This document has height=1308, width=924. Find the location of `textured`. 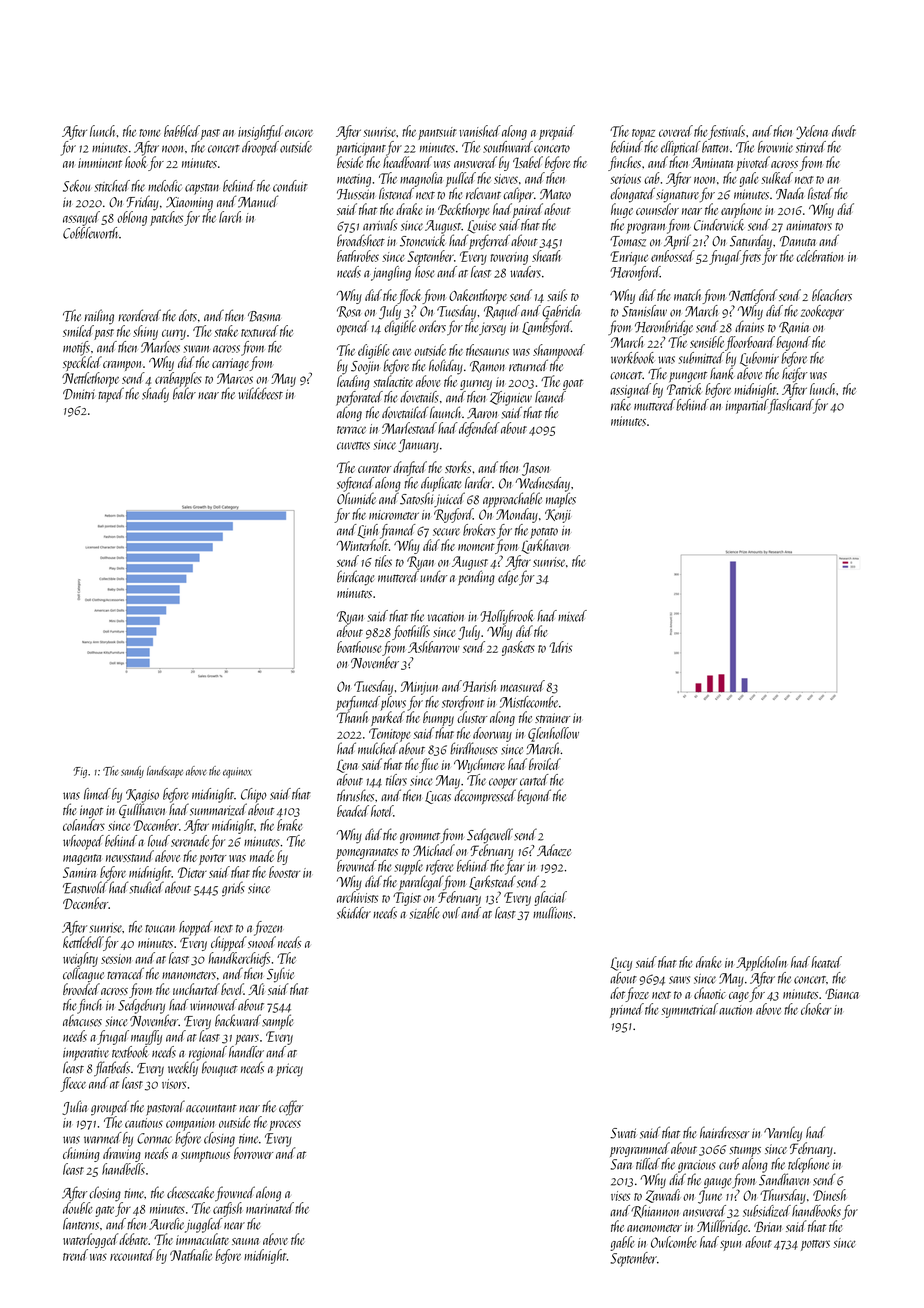

textured is located at coordinates (260, 331).
